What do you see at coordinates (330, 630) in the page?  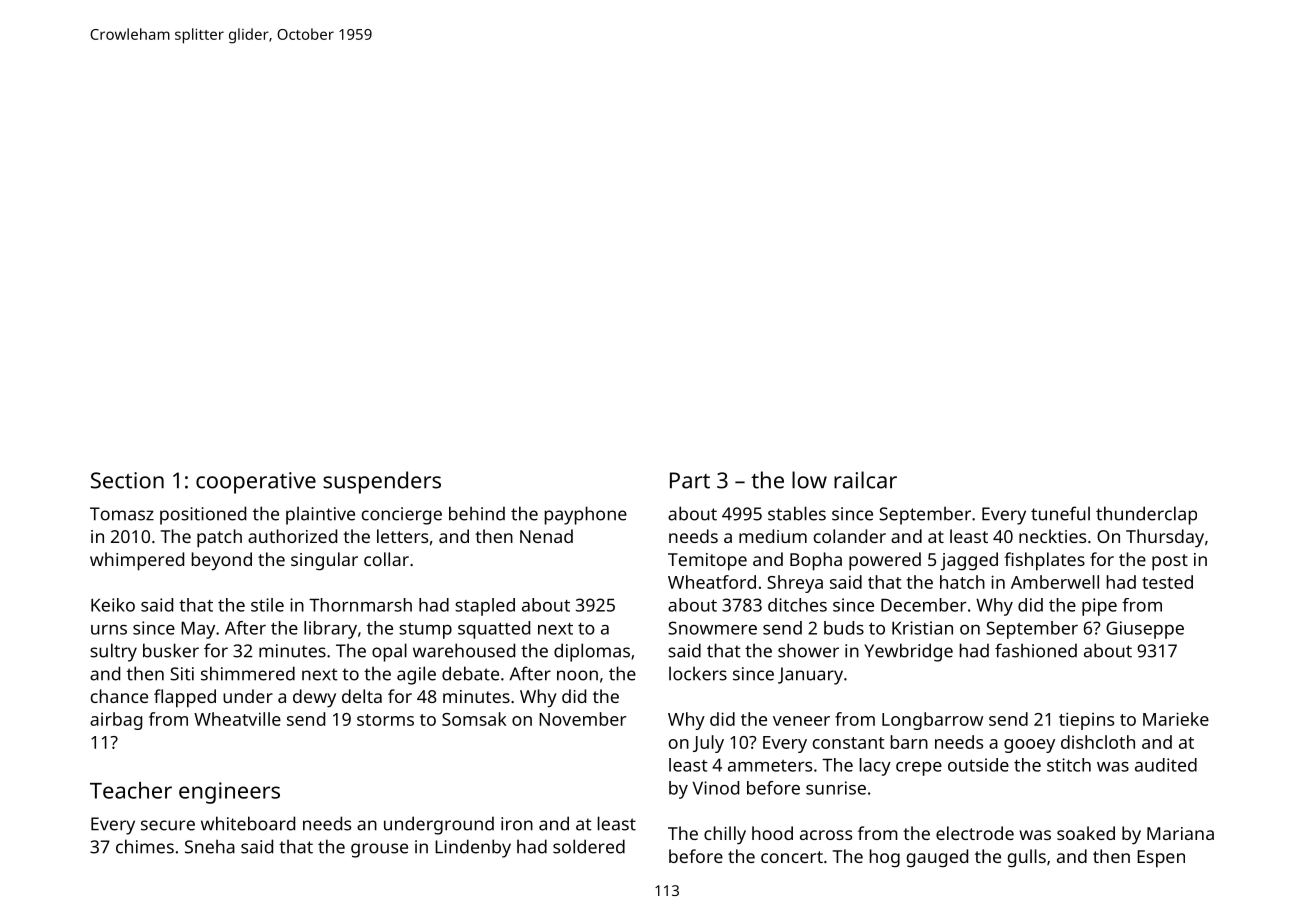 I see `library` at bounding box center [330, 630].
